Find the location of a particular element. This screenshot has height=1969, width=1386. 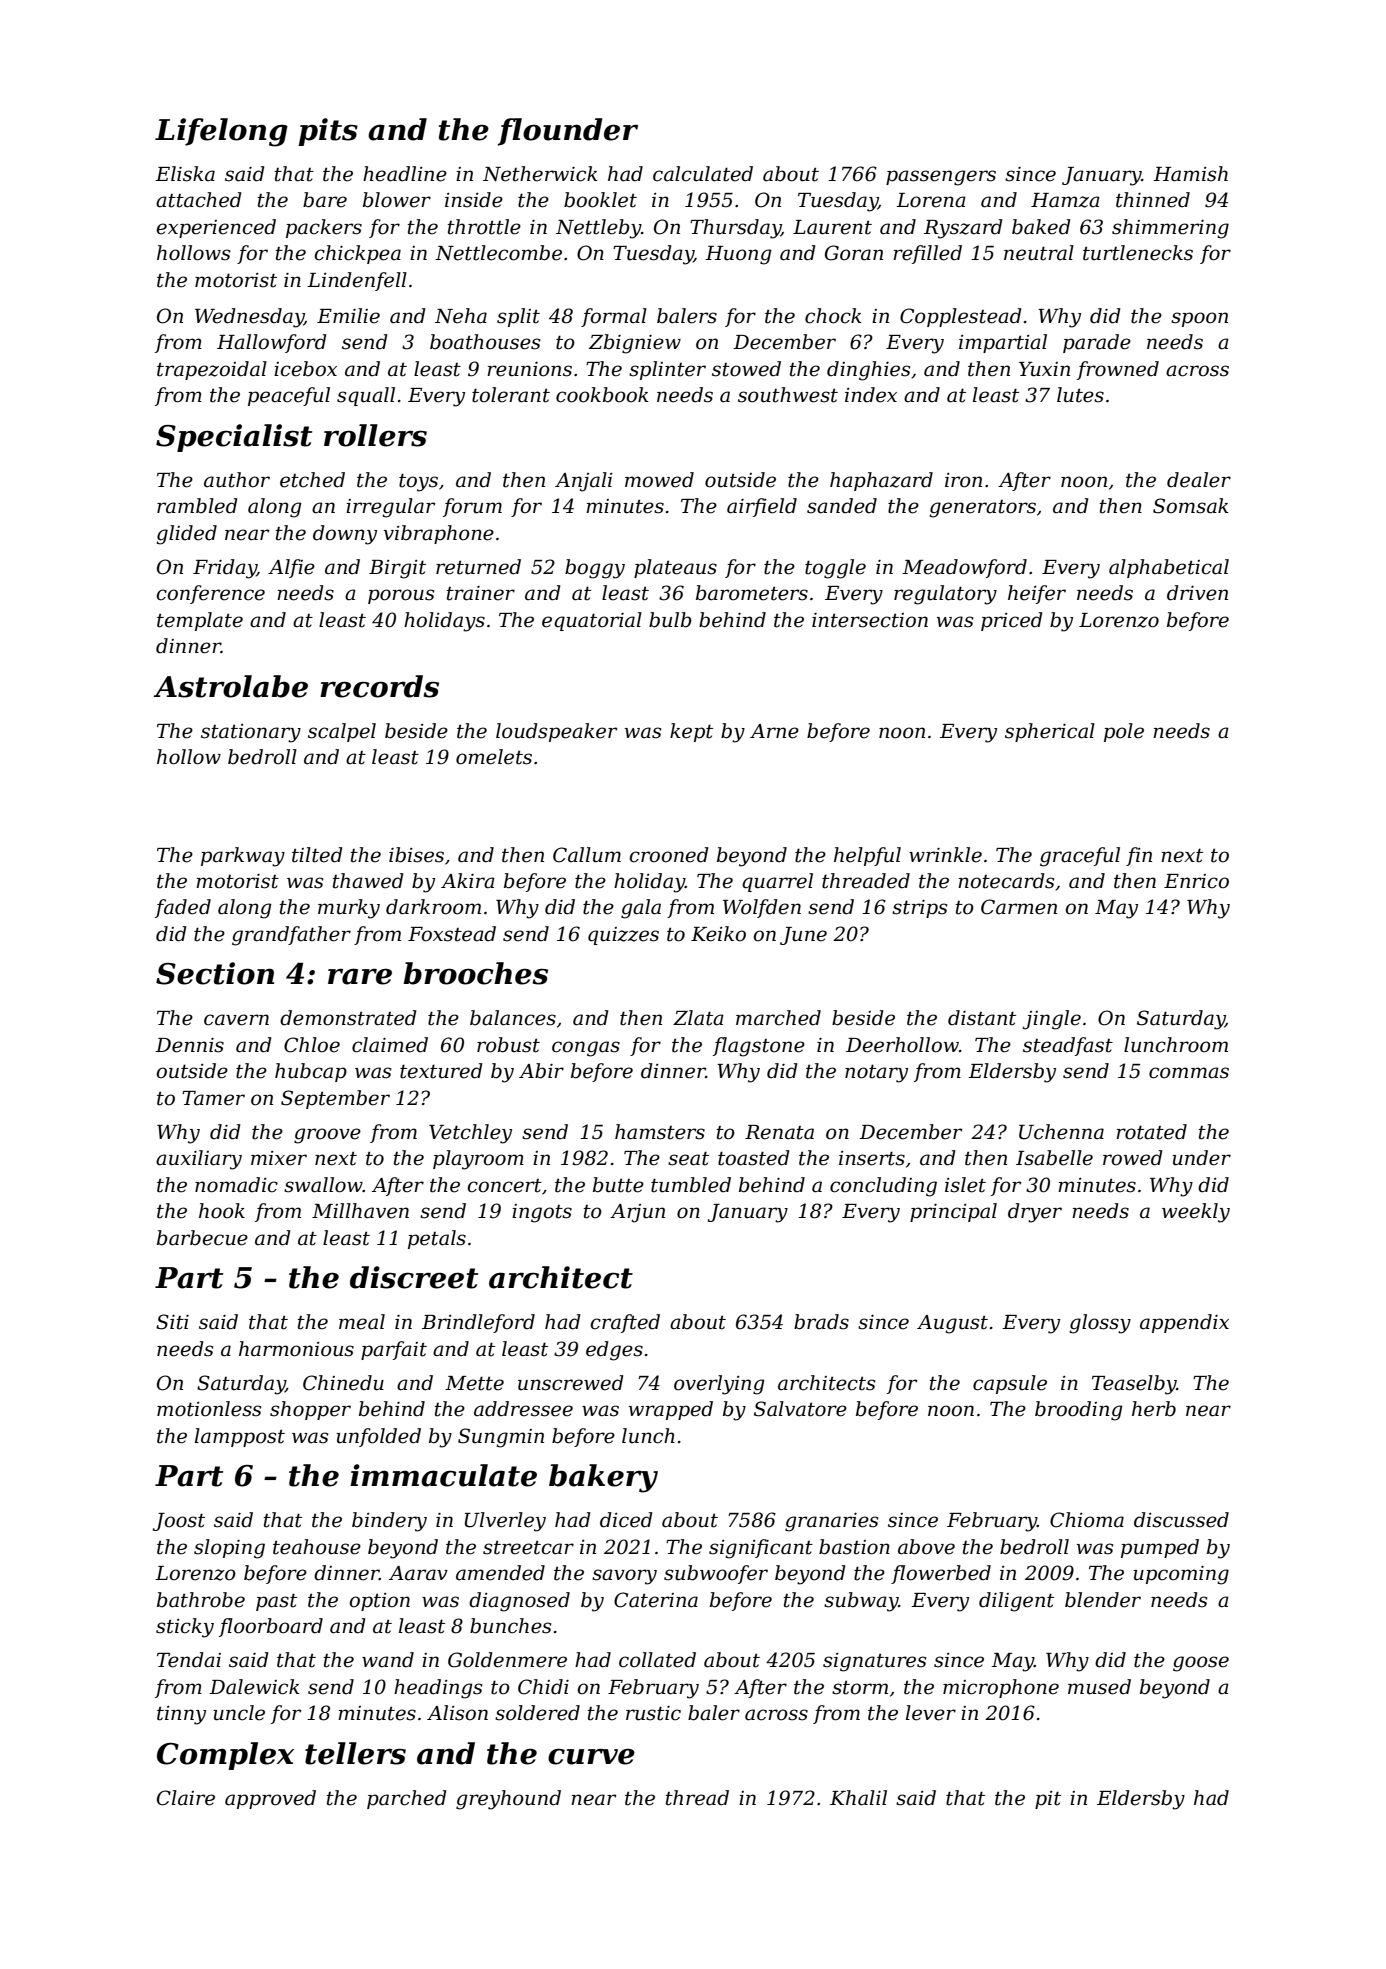

turtlenecks is located at coordinates (1138, 253).
